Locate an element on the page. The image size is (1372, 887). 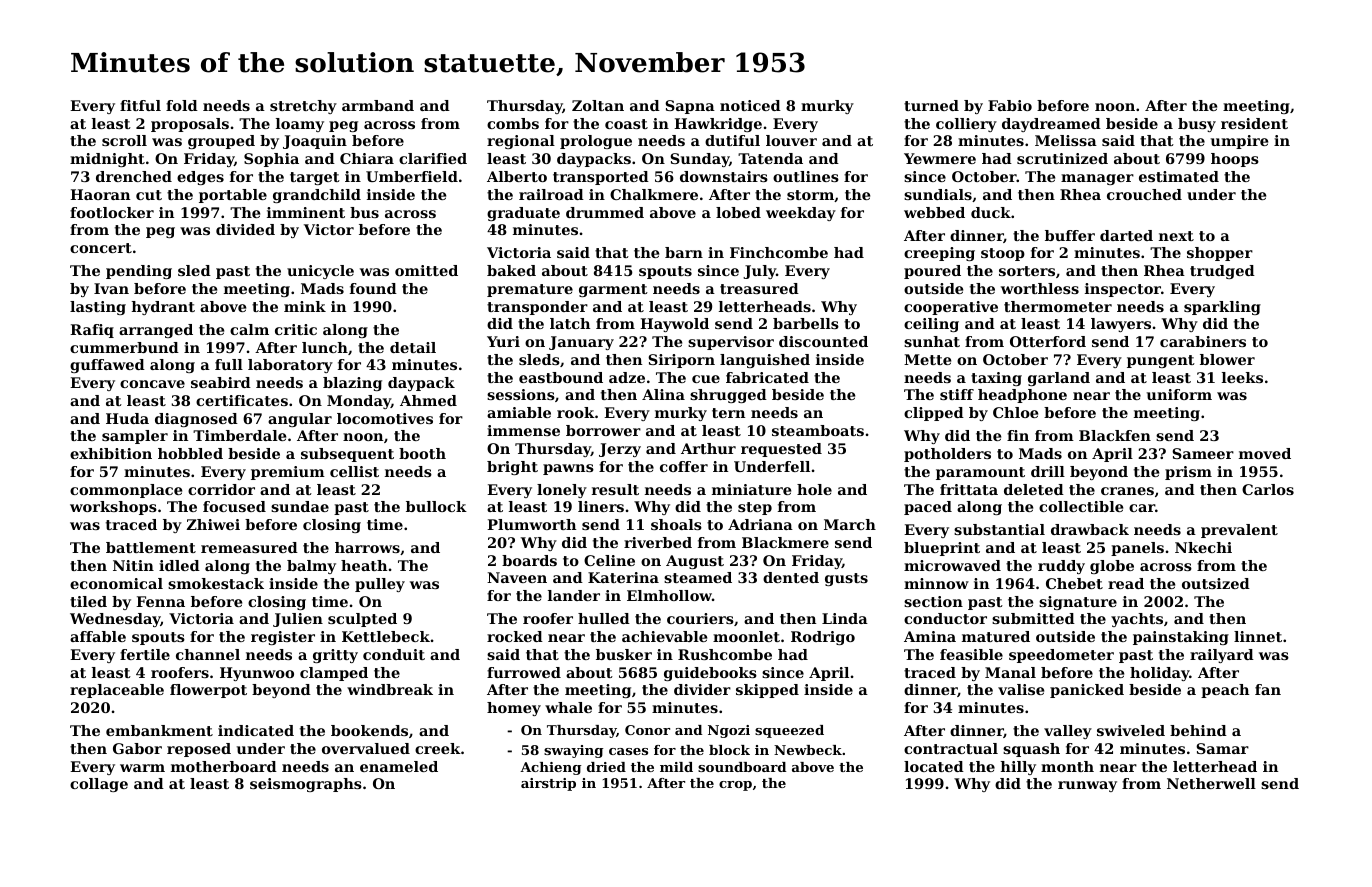
cummerbund is located at coordinates (124, 347).
